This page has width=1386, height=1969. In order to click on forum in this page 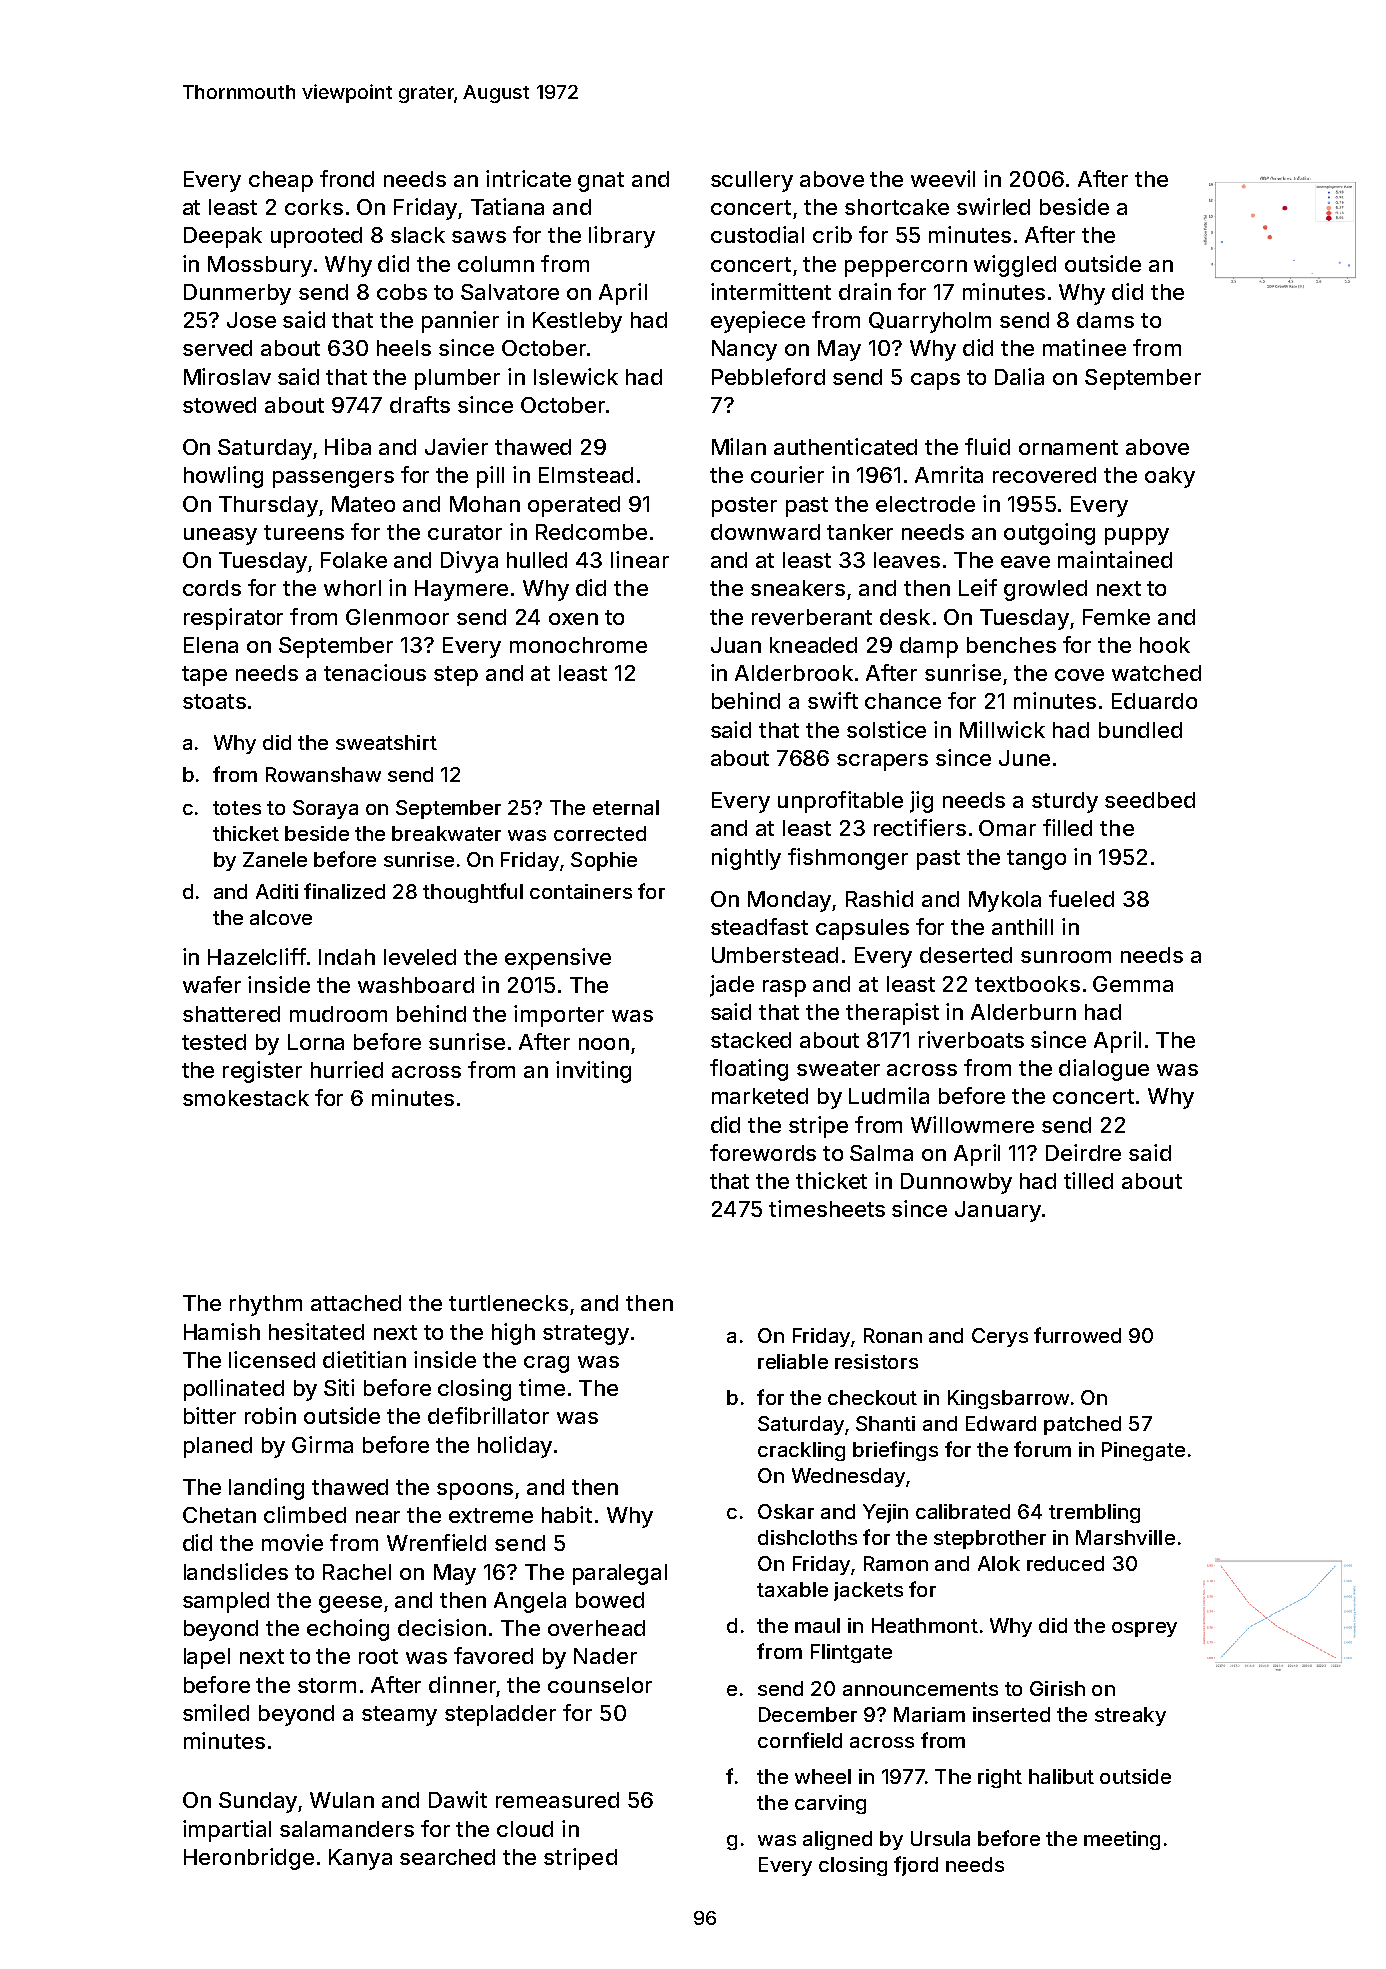, I will do `click(1042, 1449)`.
